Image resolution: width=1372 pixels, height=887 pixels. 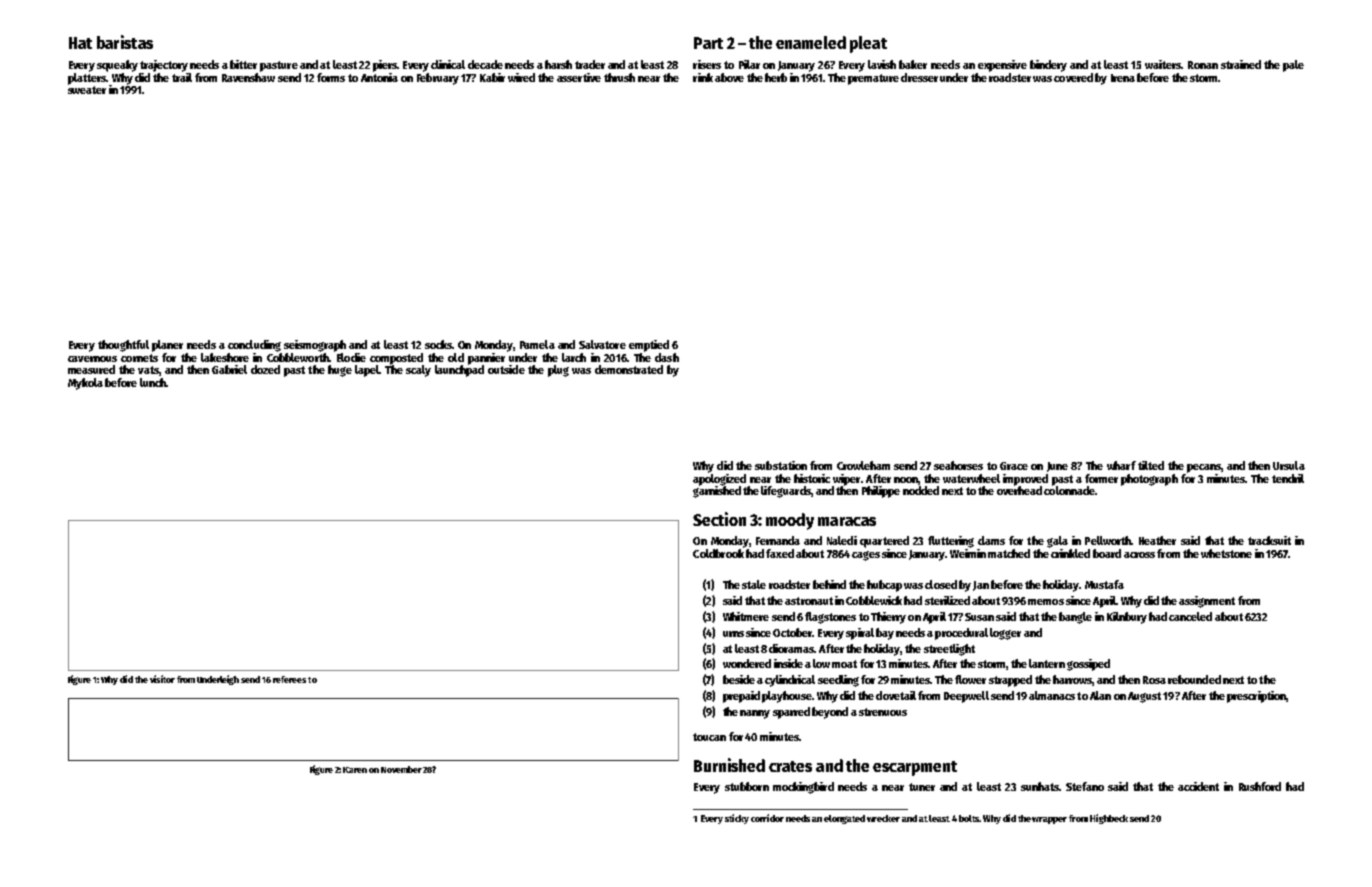 What do you see at coordinates (243, 64) in the screenshot?
I see `bitter` at bounding box center [243, 64].
